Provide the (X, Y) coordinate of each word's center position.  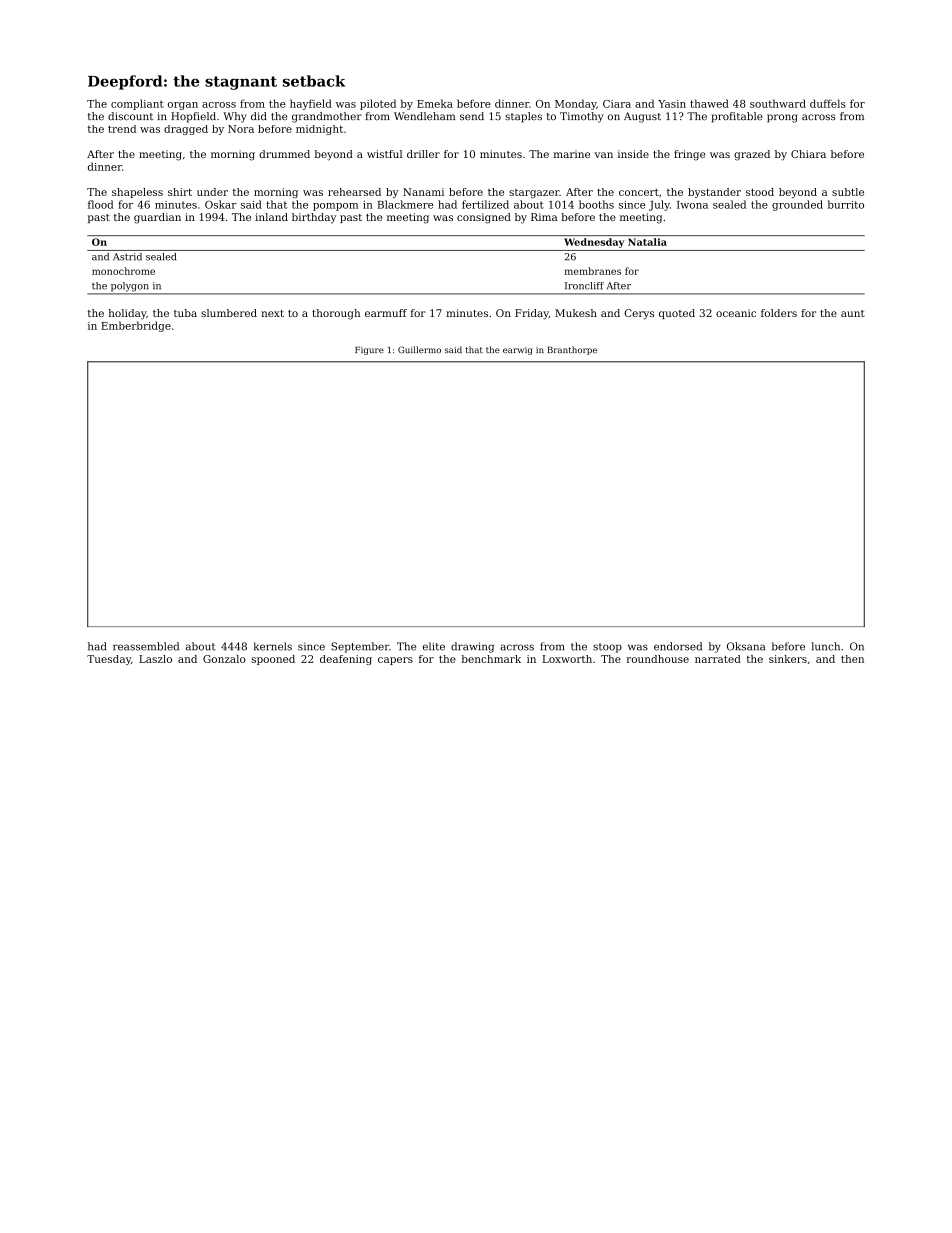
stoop (607, 648)
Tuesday (109, 660)
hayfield (311, 104)
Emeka (435, 103)
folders (779, 313)
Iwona (692, 205)
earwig (518, 351)
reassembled (146, 646)
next (272, 313)
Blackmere (405, 204)
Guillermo (419, 349)
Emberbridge (136, 326)
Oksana (746, 646)
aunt (853, 313)
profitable (737, 117)
